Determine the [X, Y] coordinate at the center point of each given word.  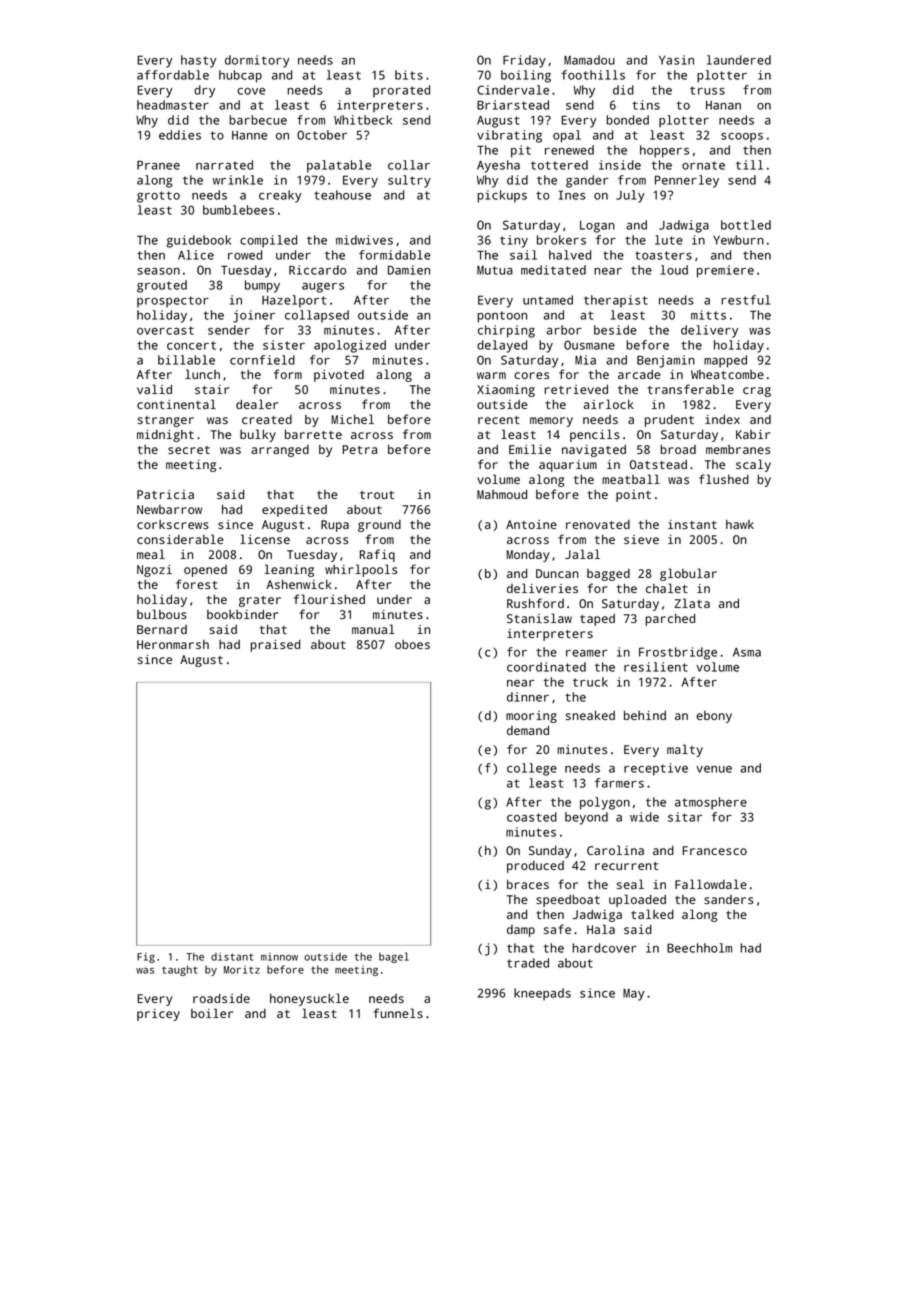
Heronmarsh [173, 644]
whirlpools [361, 570]
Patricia [165, 494]
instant [692, 524]
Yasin [676, 60]
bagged [608, 575]
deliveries [542, 588]
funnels [398, 1013]
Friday [524, 61]
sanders [728, 899]
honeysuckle [309, 999]
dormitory [257, 61]
